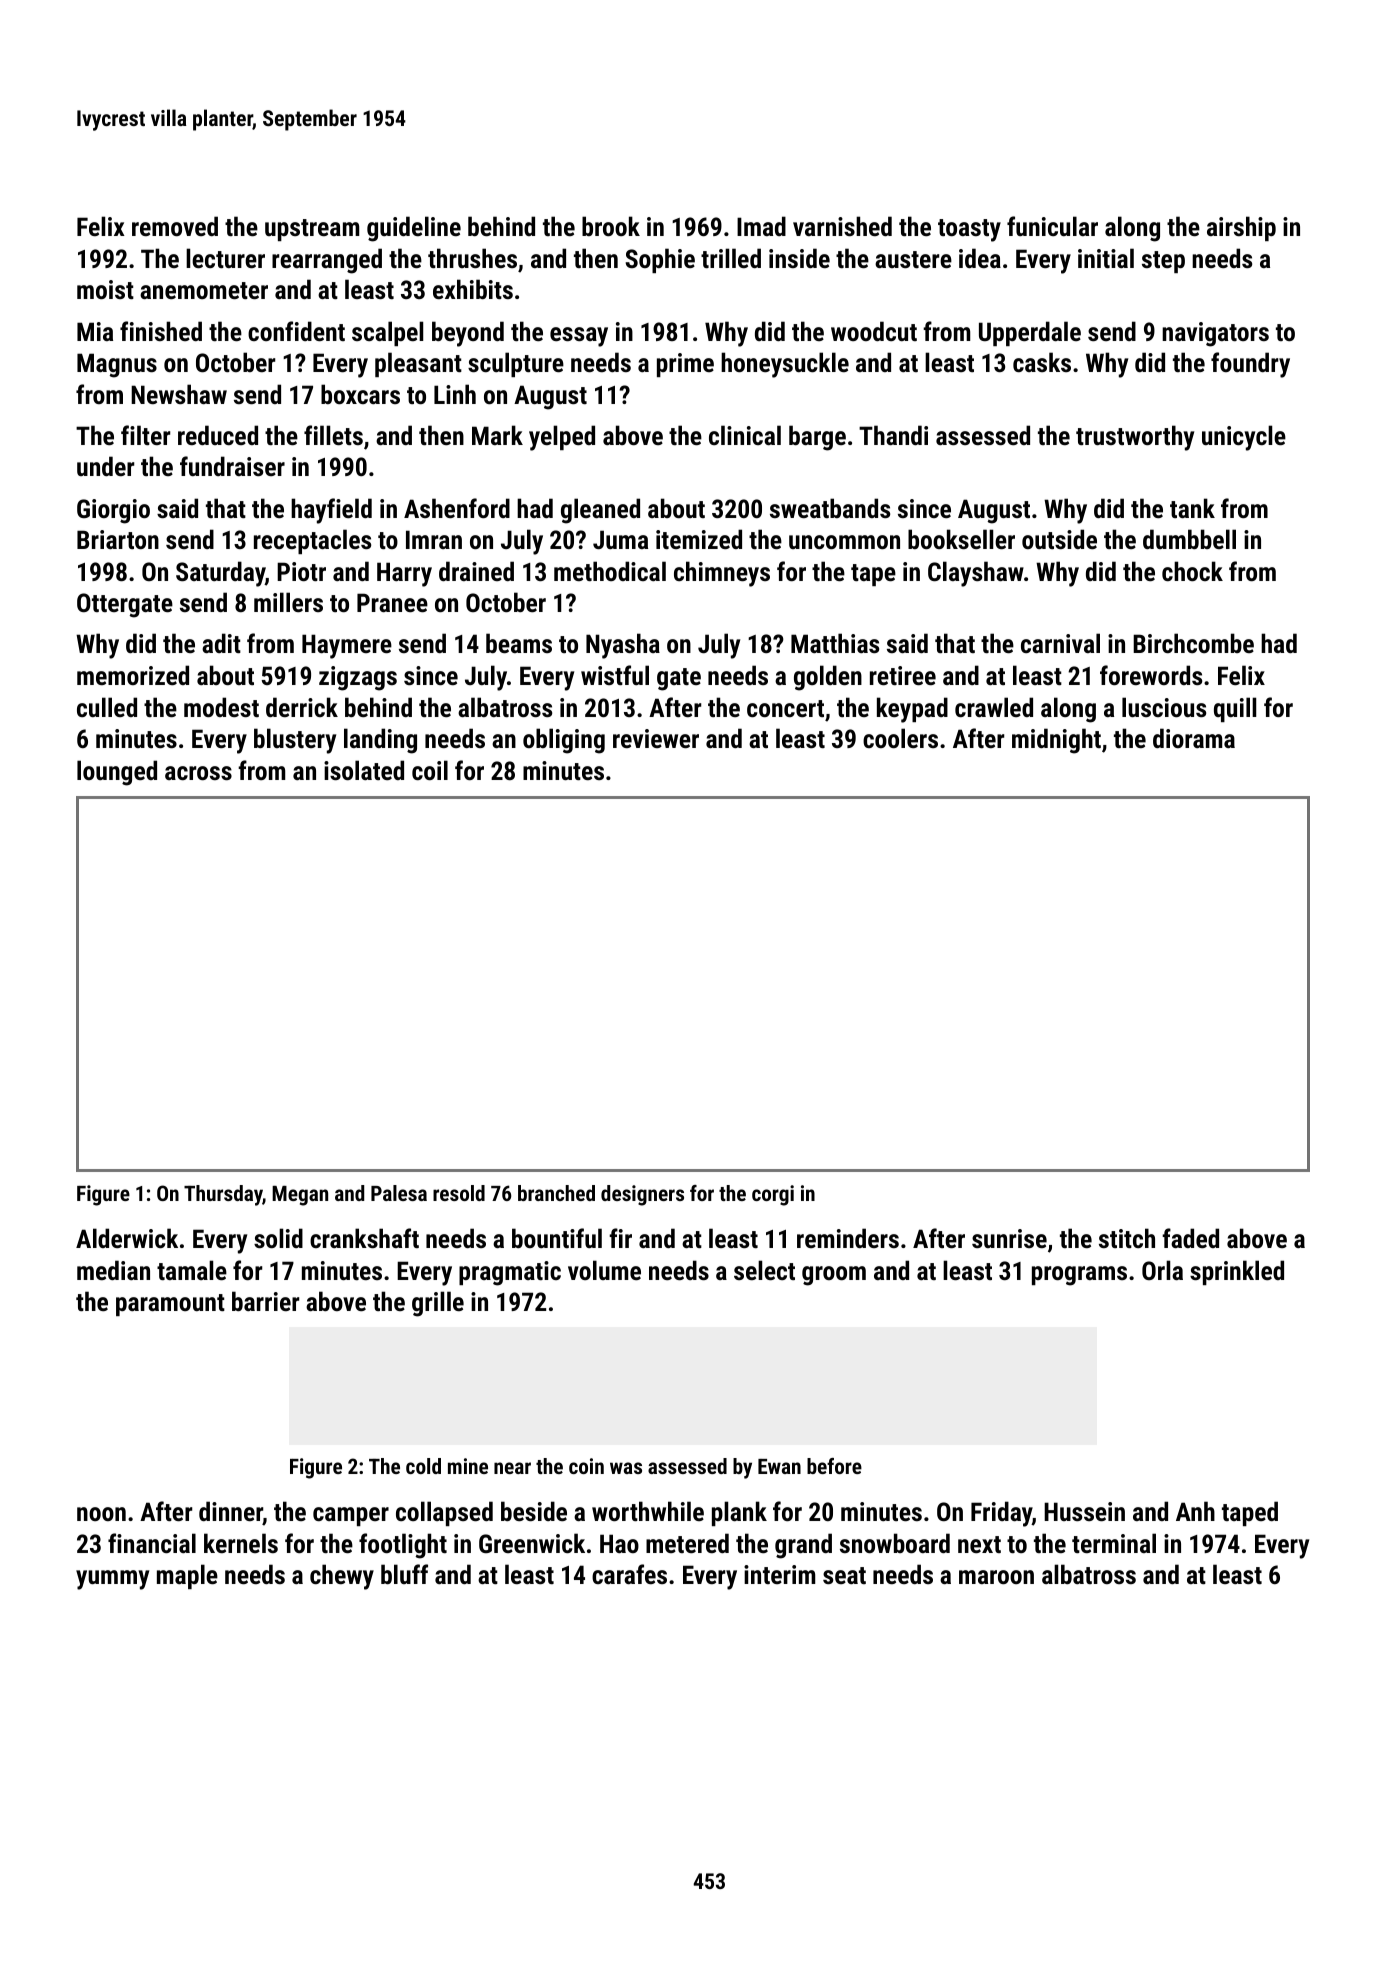 Image resolution: width=1386 pixels, height=1969 pixels. Describe the element at coordinates (127, 1238) in the screenshot. I see `Alderwick` at that location.
